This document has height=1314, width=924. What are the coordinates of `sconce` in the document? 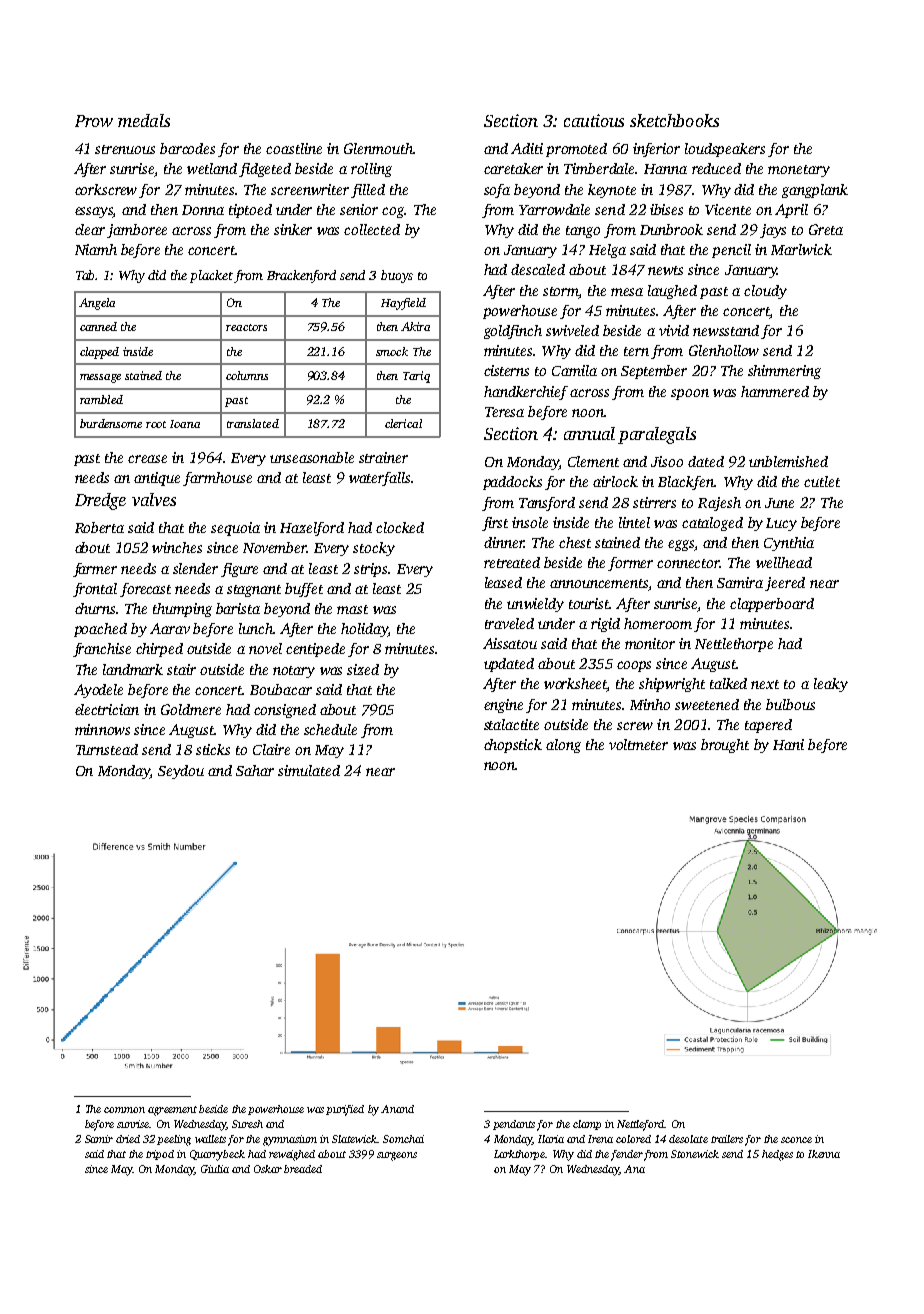 It's located at (796, 1140).
